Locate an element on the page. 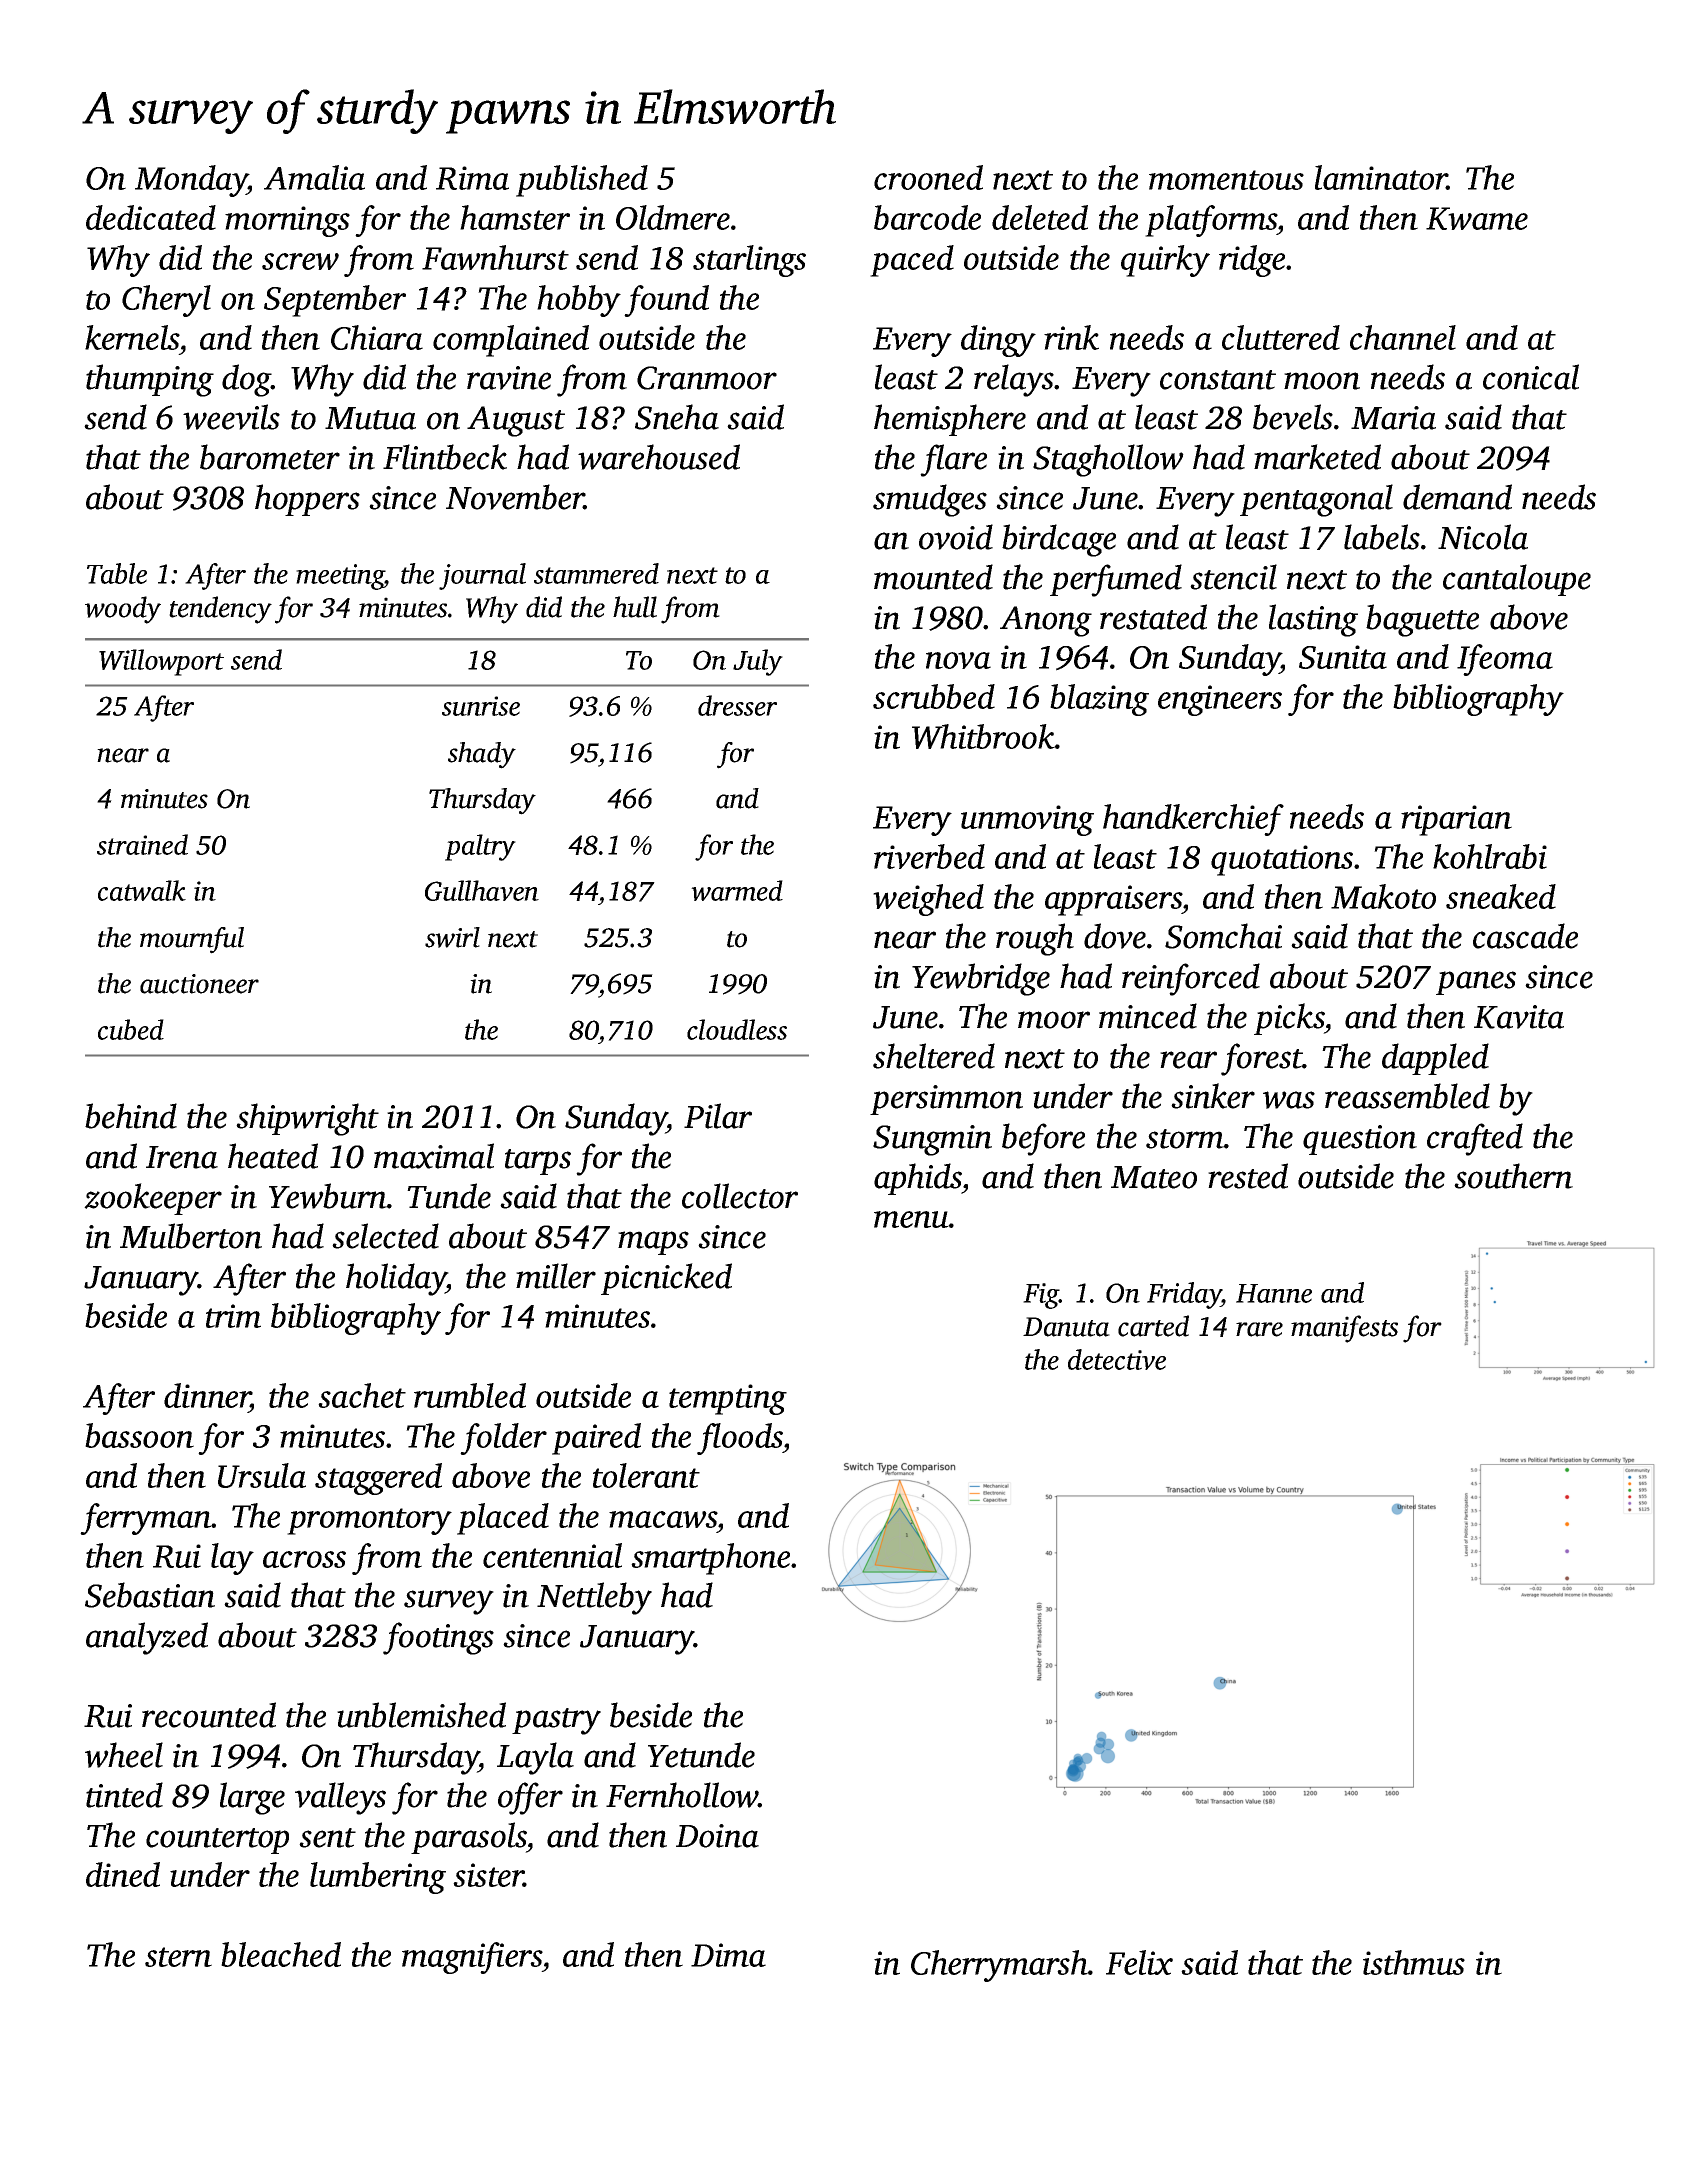 The width and height of the document is (1683, 2178). Maria is located at coordinates (1393, 418).
